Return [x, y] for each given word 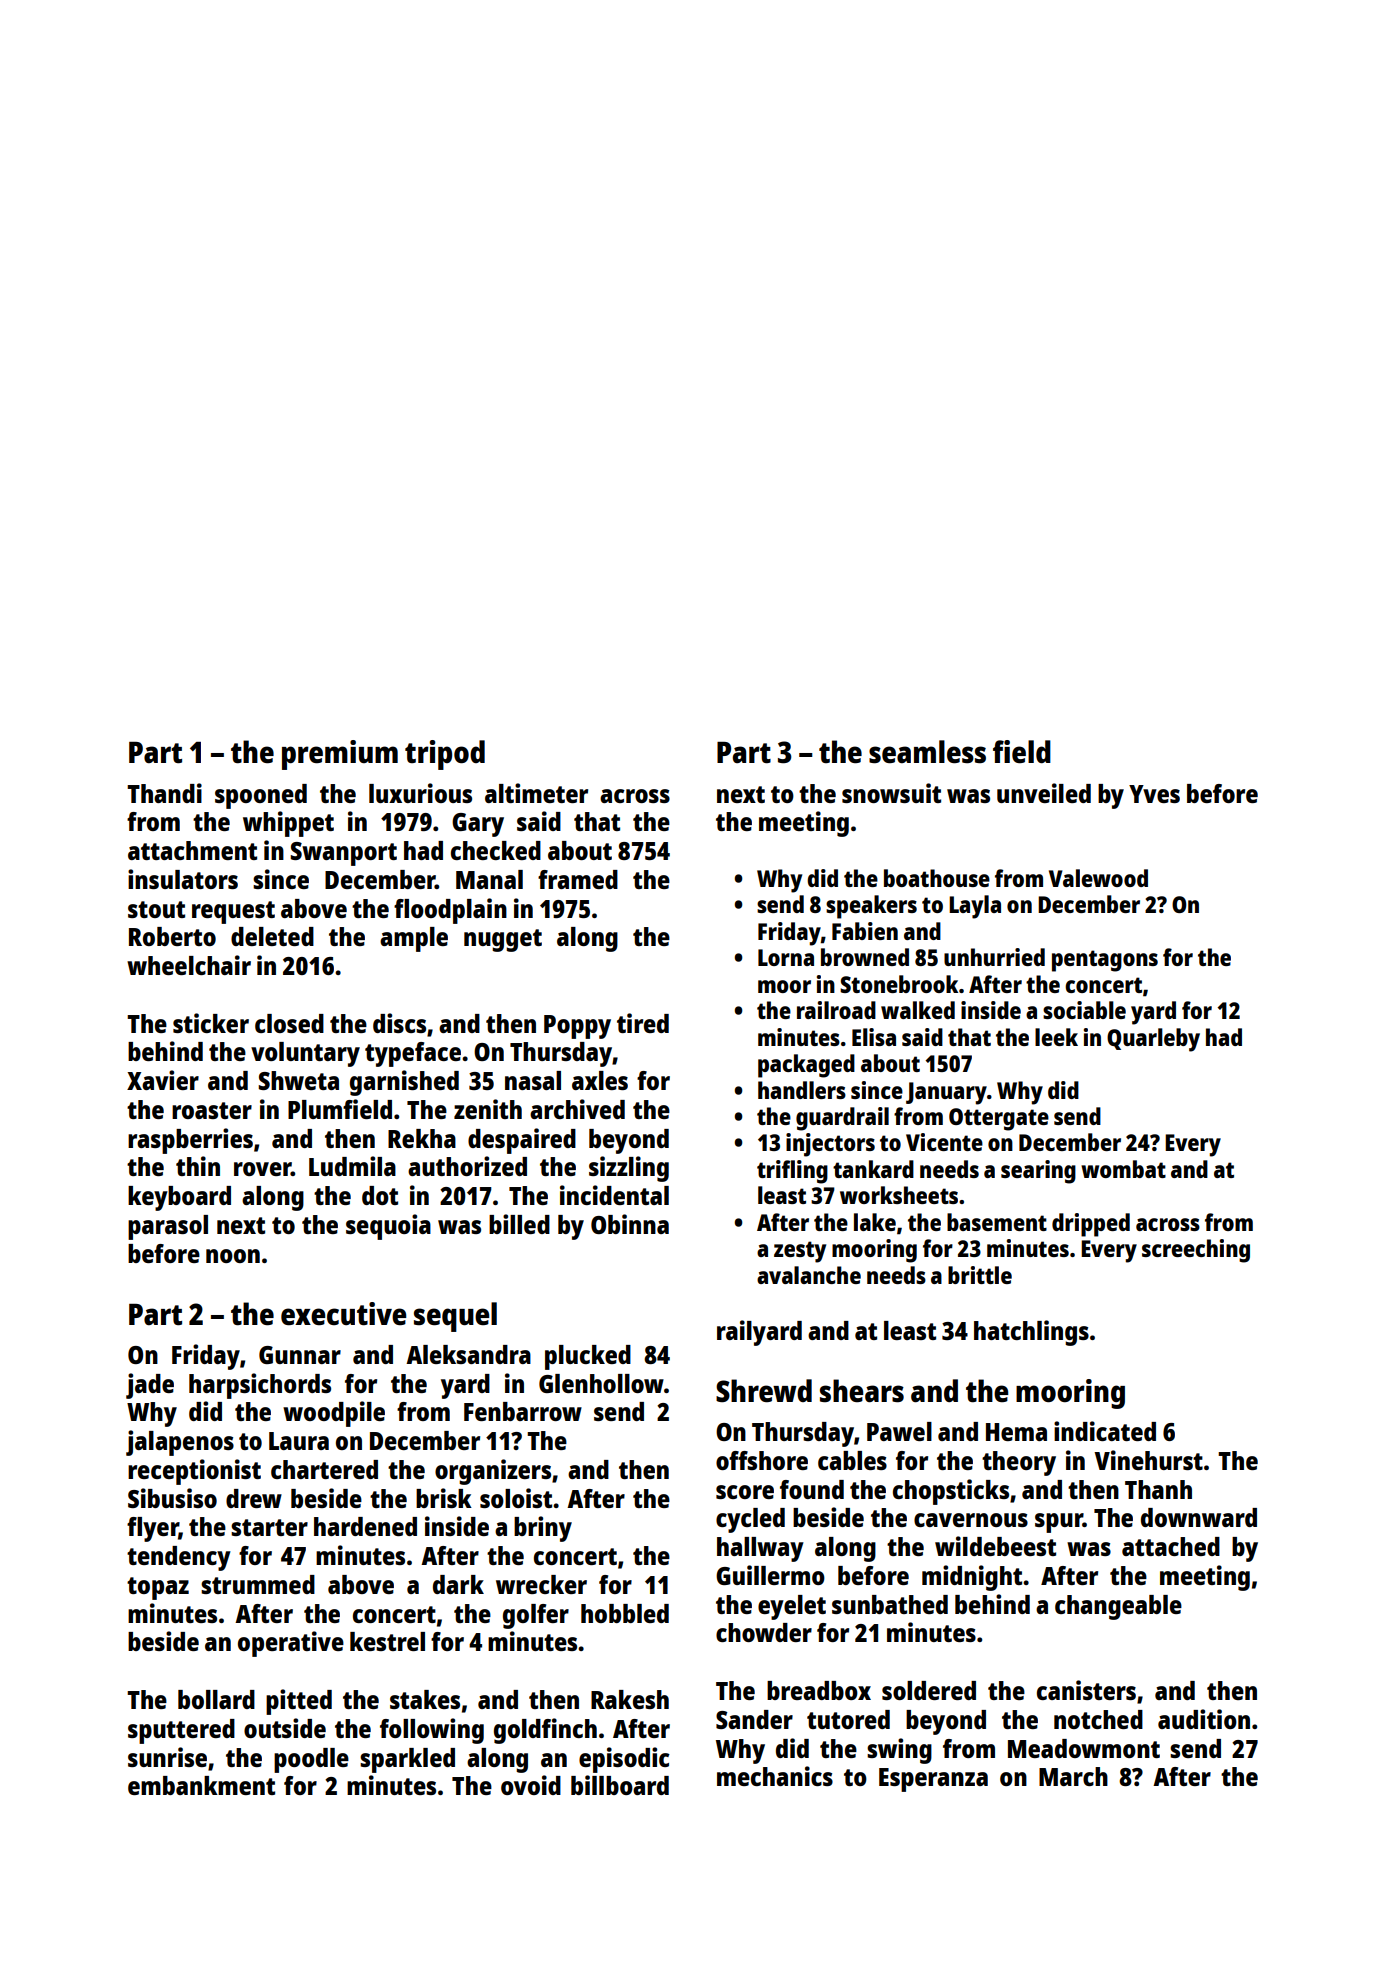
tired [643, 1023]
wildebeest [995, 1546]
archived [577, 1109]
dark [458, 1584]
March [1073, 1776]
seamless [927, 752]
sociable [1084, 1010]
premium [340, 755]
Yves [1154, 794]
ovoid [531, 1785]
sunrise [167, 1757]
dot [380, 1195]
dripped [1091, 1225]
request [233, 912]
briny [543, 1529]
